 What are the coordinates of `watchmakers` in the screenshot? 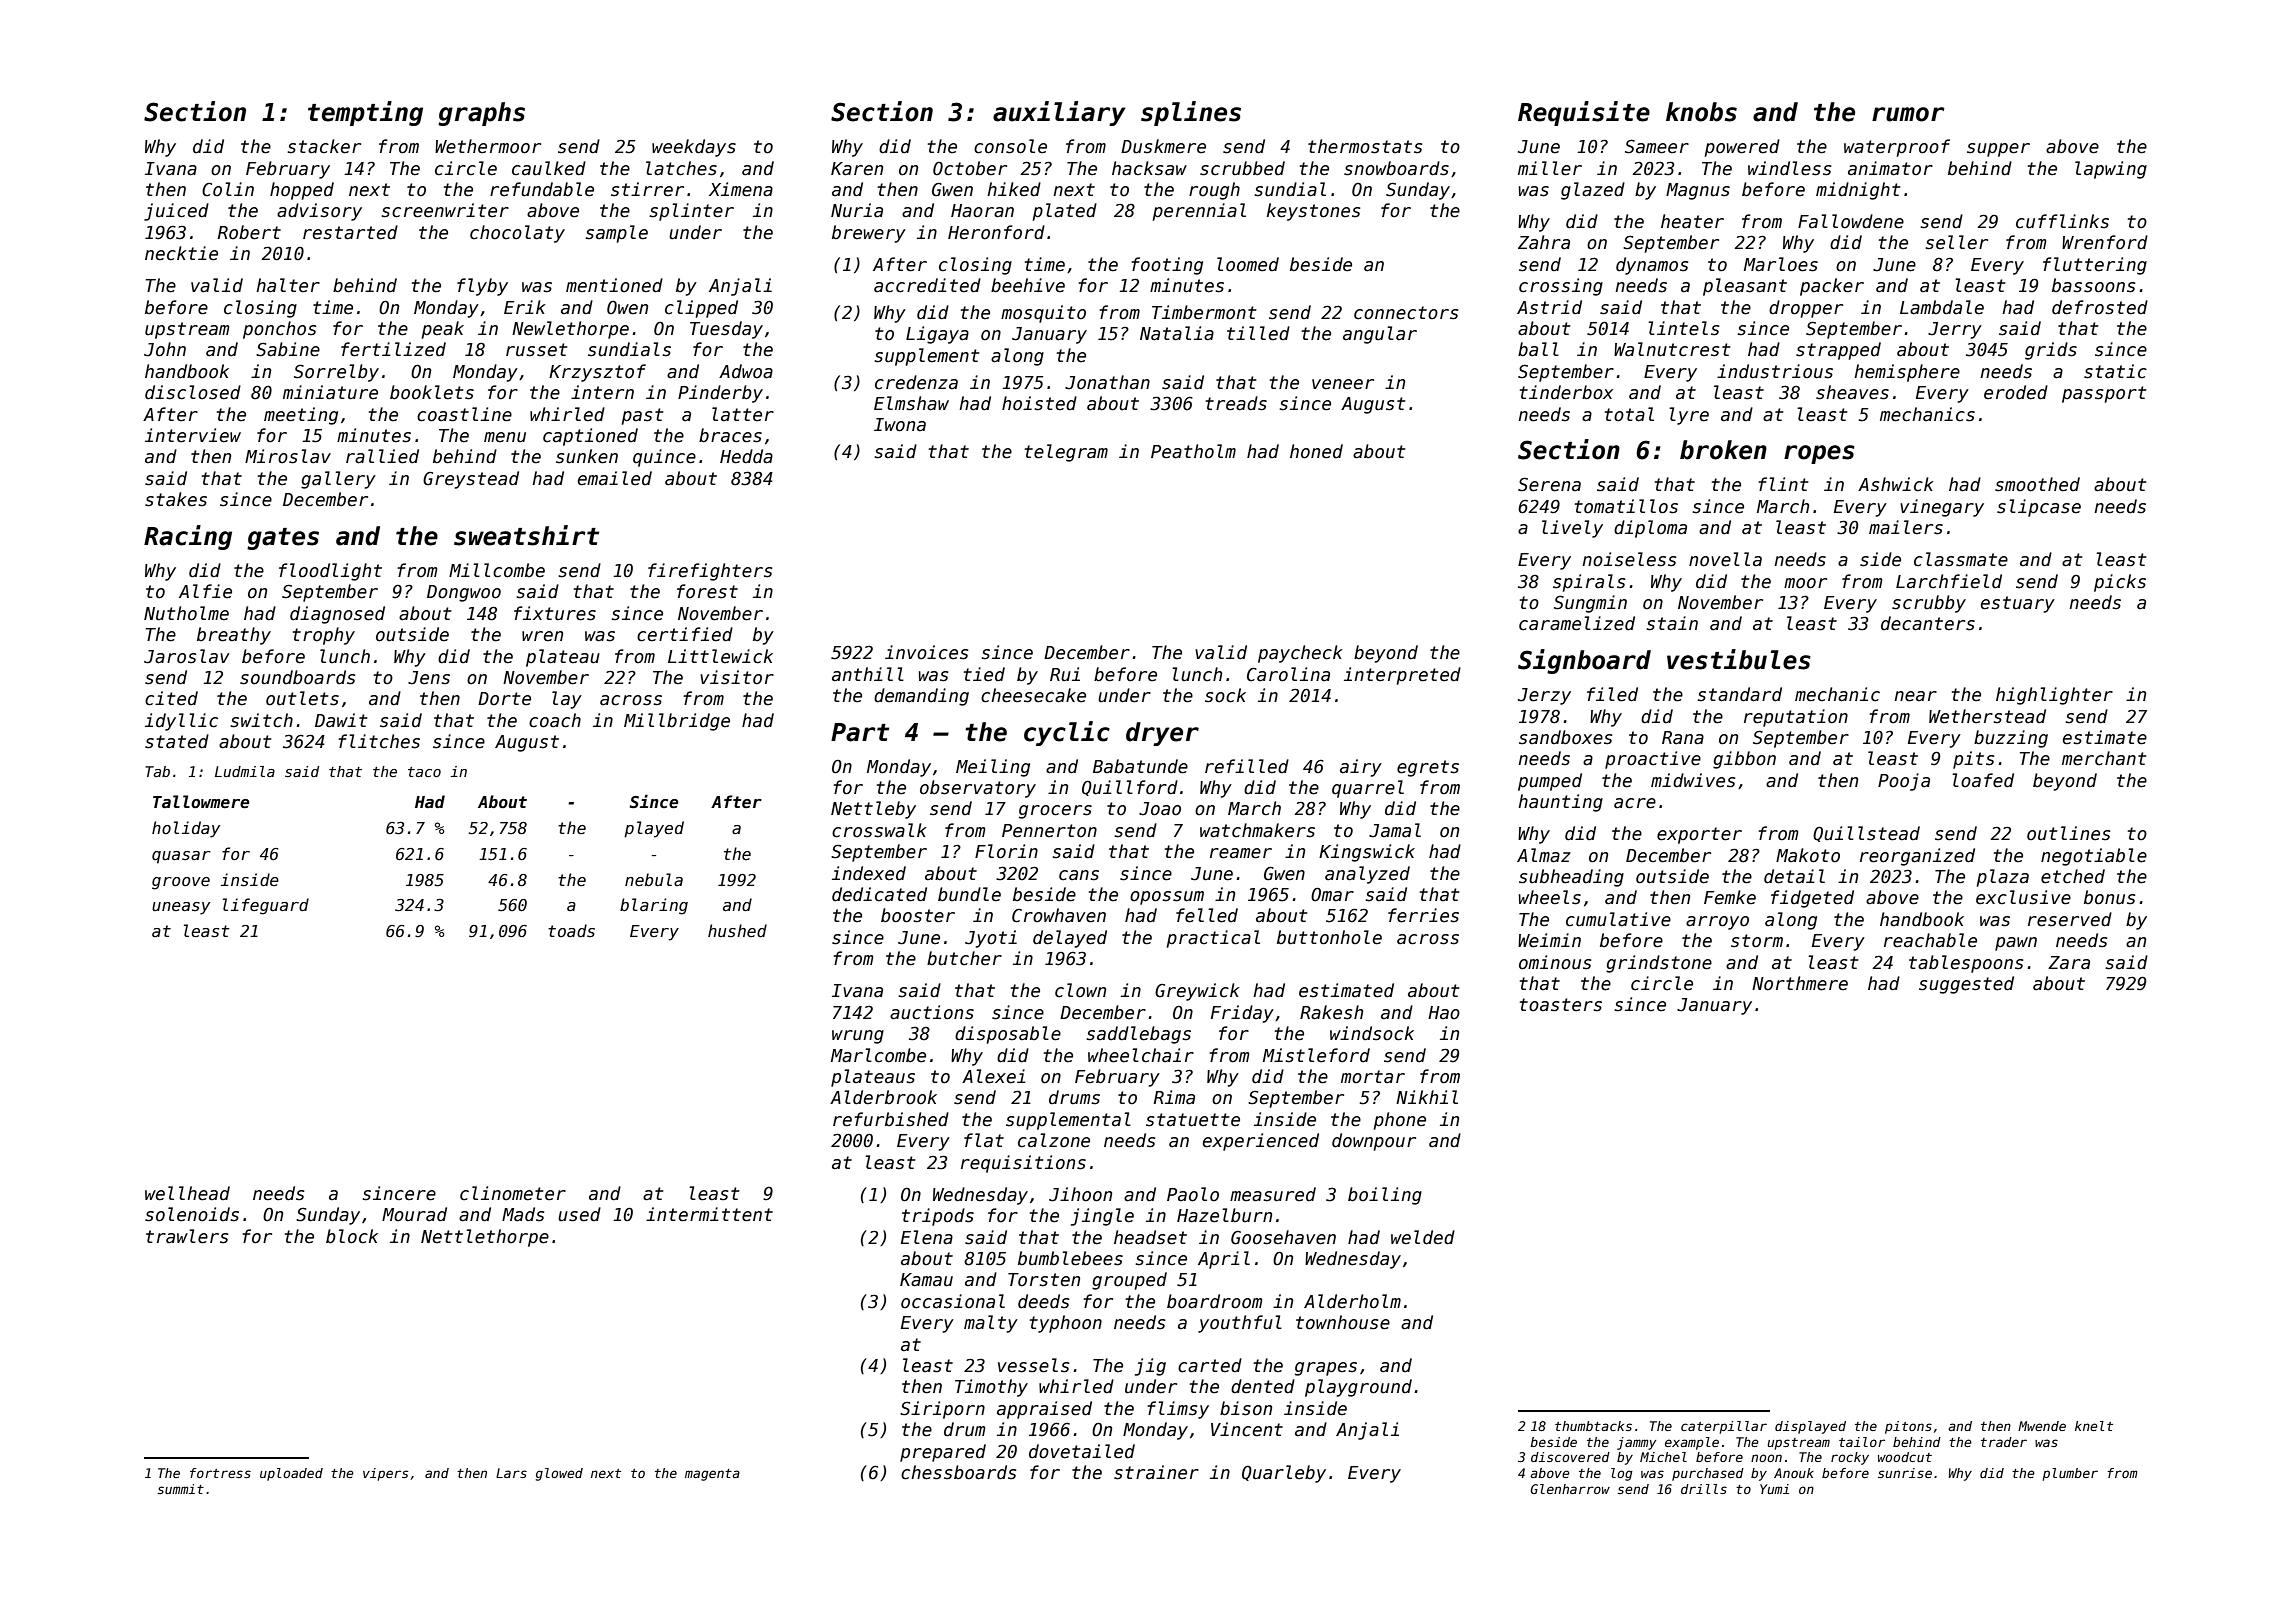 It's located at (1257, 830).
